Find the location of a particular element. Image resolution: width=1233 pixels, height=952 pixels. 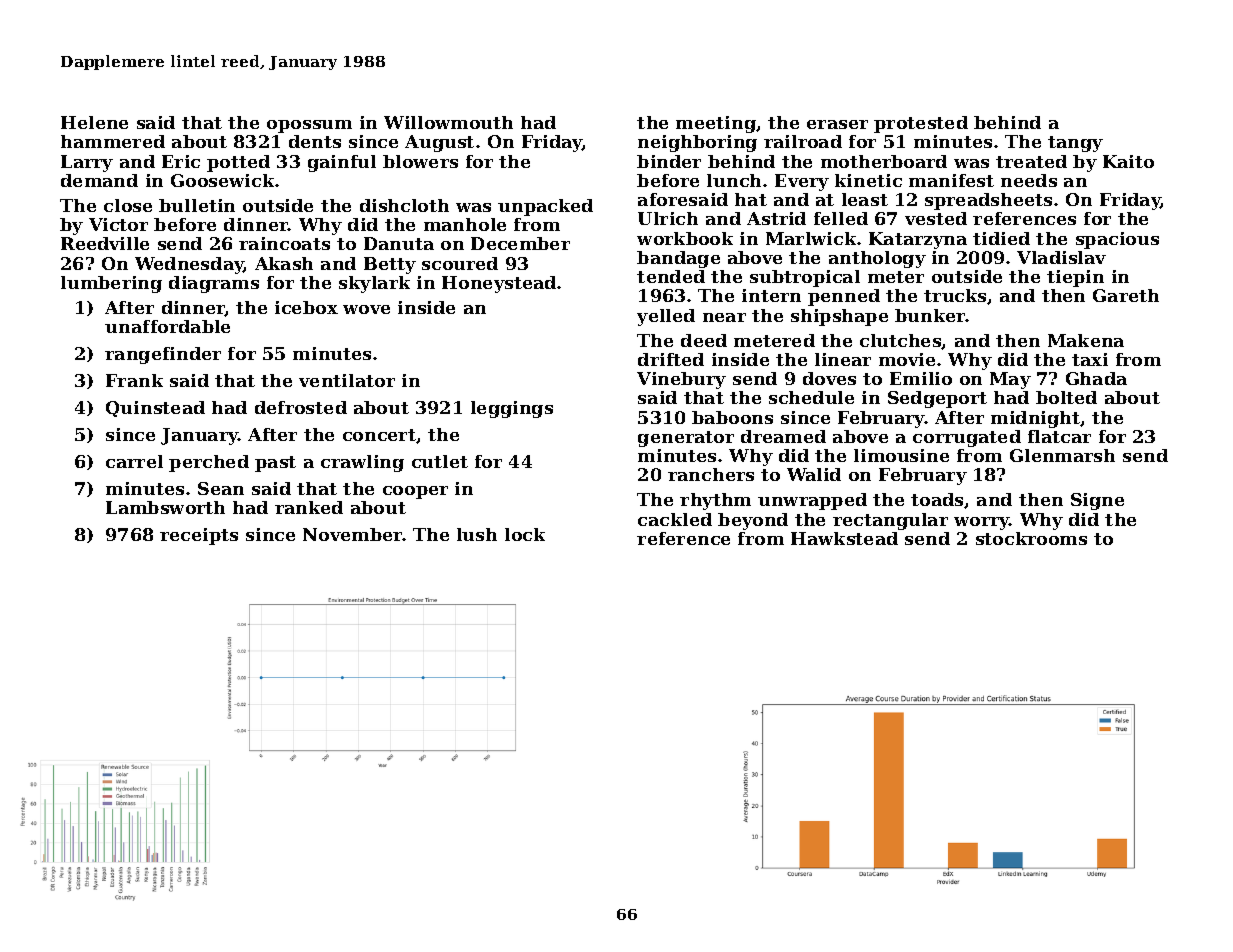

carrel is located at coordinates (134, 461).
